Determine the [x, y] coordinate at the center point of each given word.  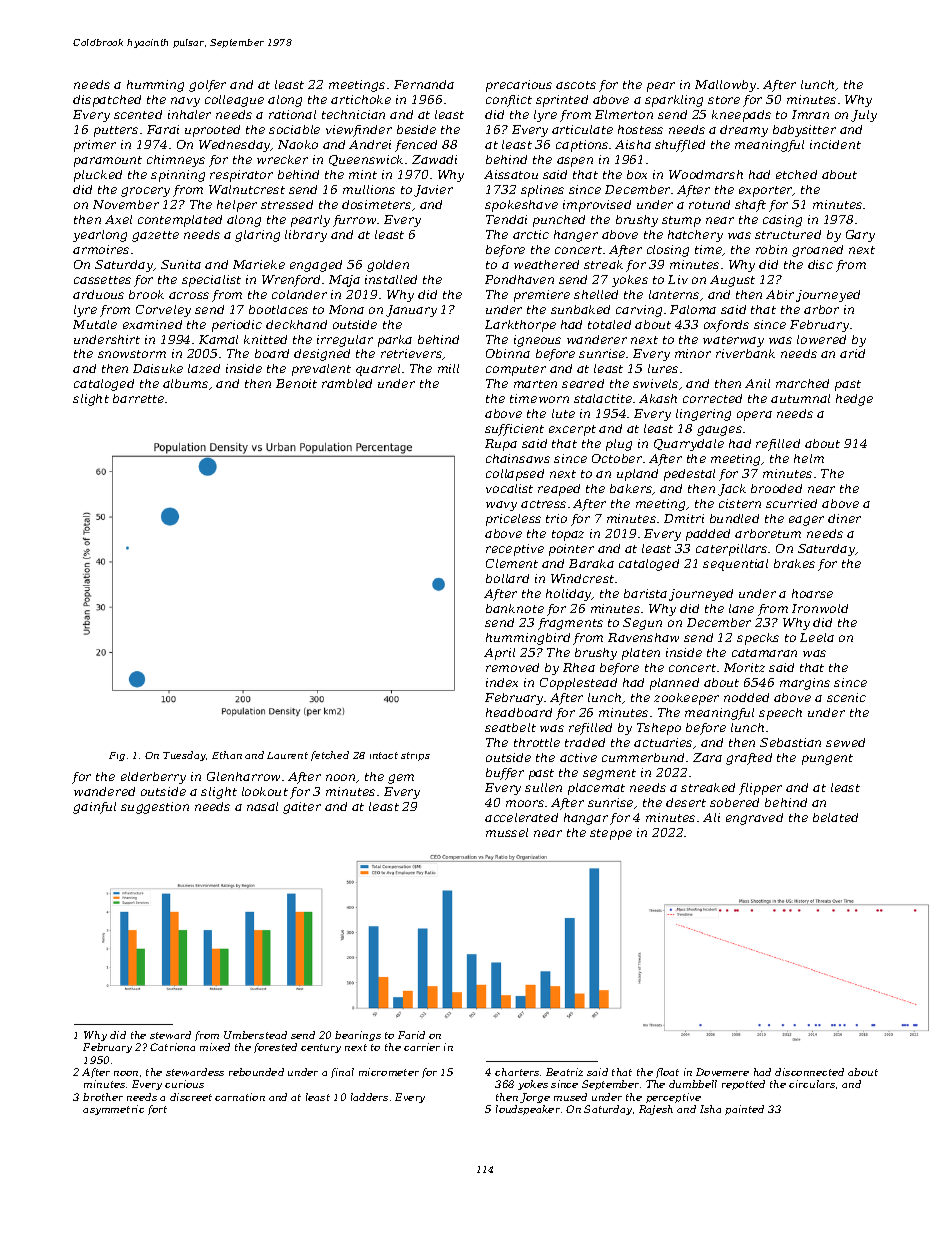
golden [388, 266]
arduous [98, 294]
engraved [754, 819]
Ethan [227, 755]
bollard [507, 578]
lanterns [674, 294]
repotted [743, 1085]
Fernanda [424, 84]
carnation [240, 1097]
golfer [207, 86]
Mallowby [725, 86]
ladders [369, 1097]
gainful [94, 808]
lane [741, 608]
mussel [507, 832]
